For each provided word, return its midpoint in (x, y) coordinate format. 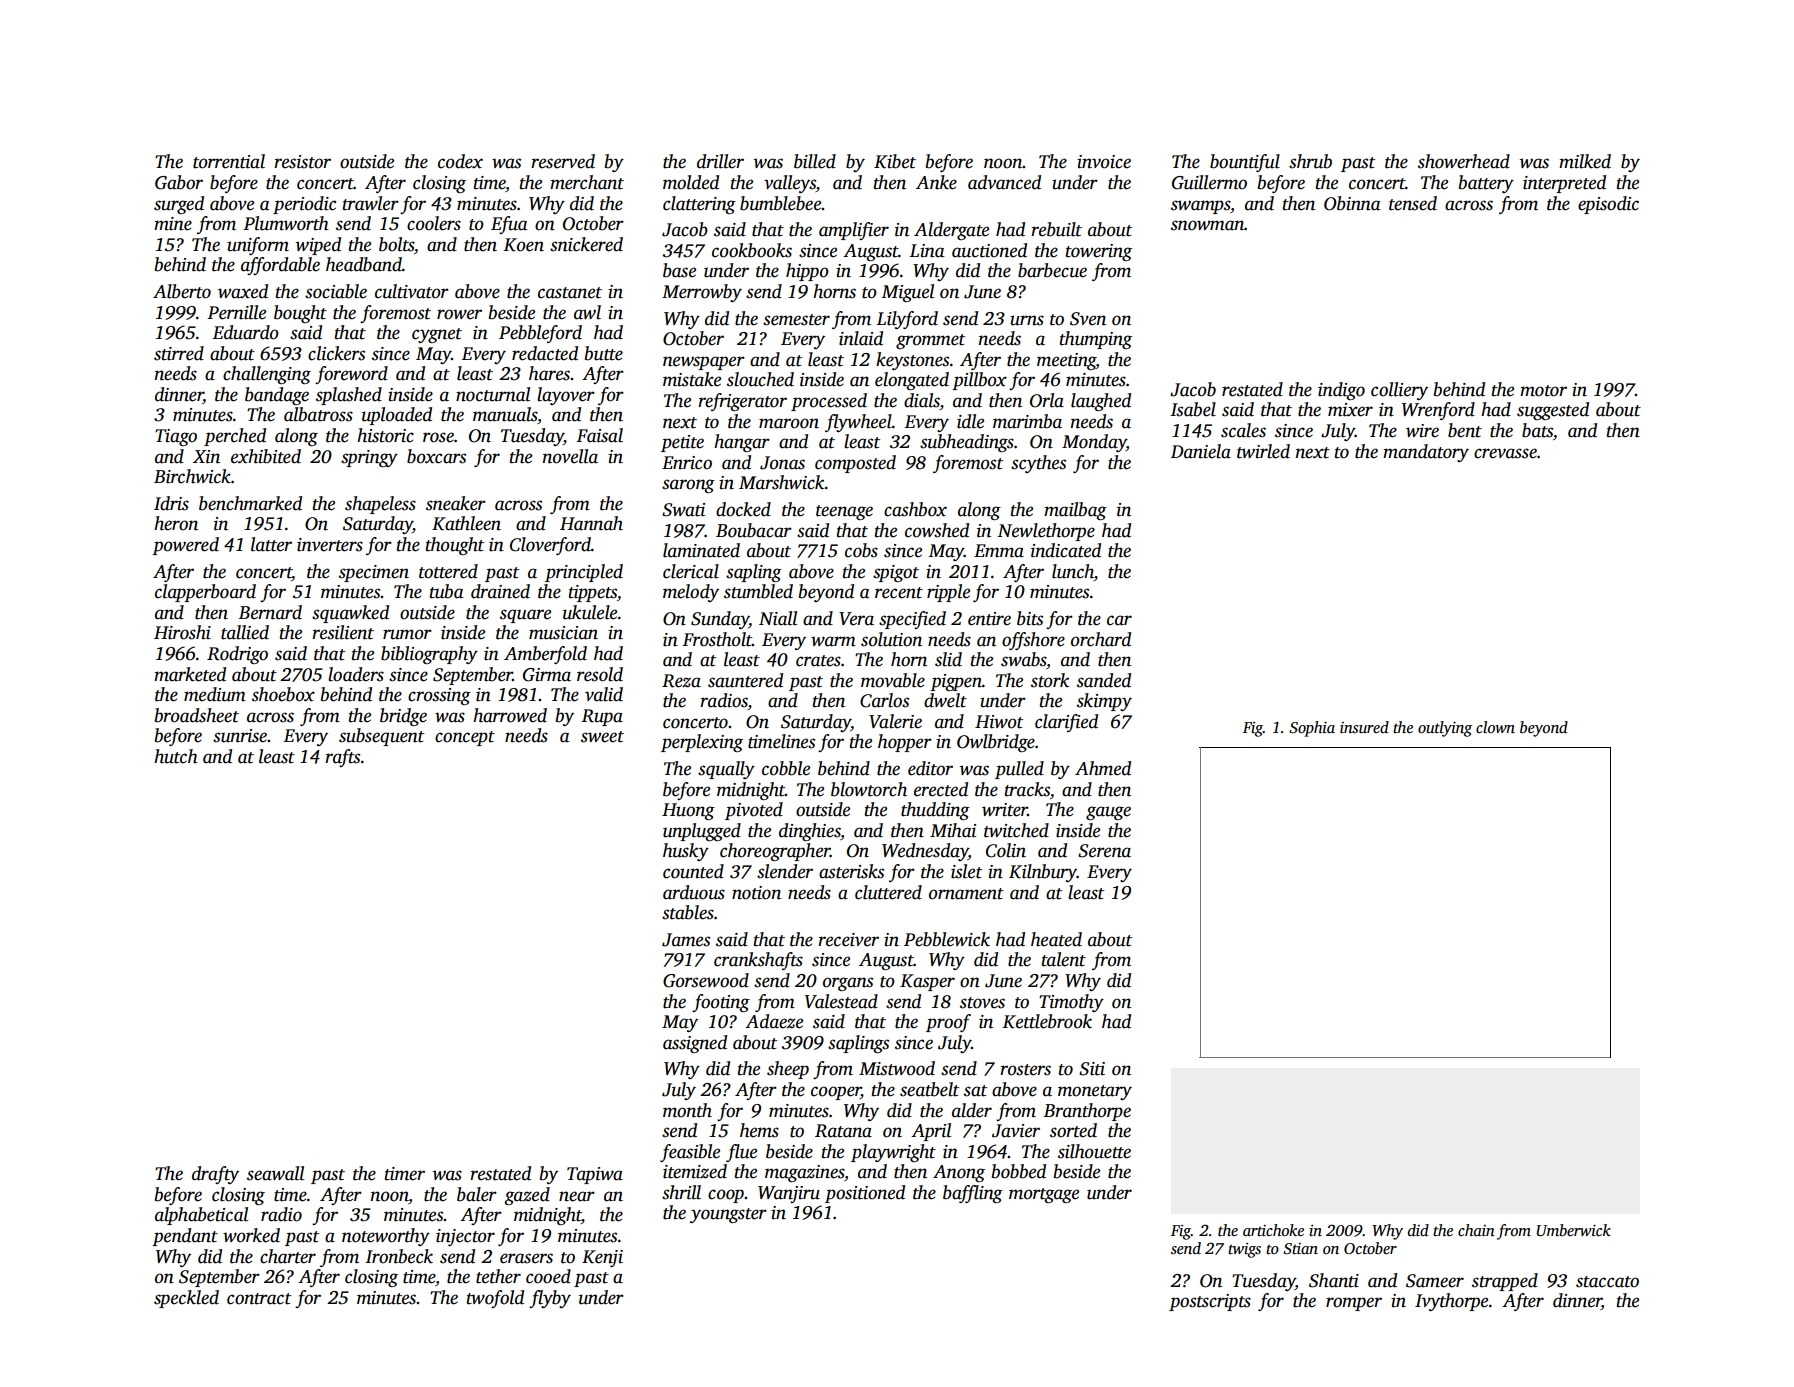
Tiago (176, 437)
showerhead (1464, 161)
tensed (1413, 203)
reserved (563, 161)
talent (1064, 959)
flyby (550, 1299)
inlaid (861, 338)
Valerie (895, 721)
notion (756, 893)
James (686, 940)
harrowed (510, 715)
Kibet (895, 161)
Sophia (1312, 729)
